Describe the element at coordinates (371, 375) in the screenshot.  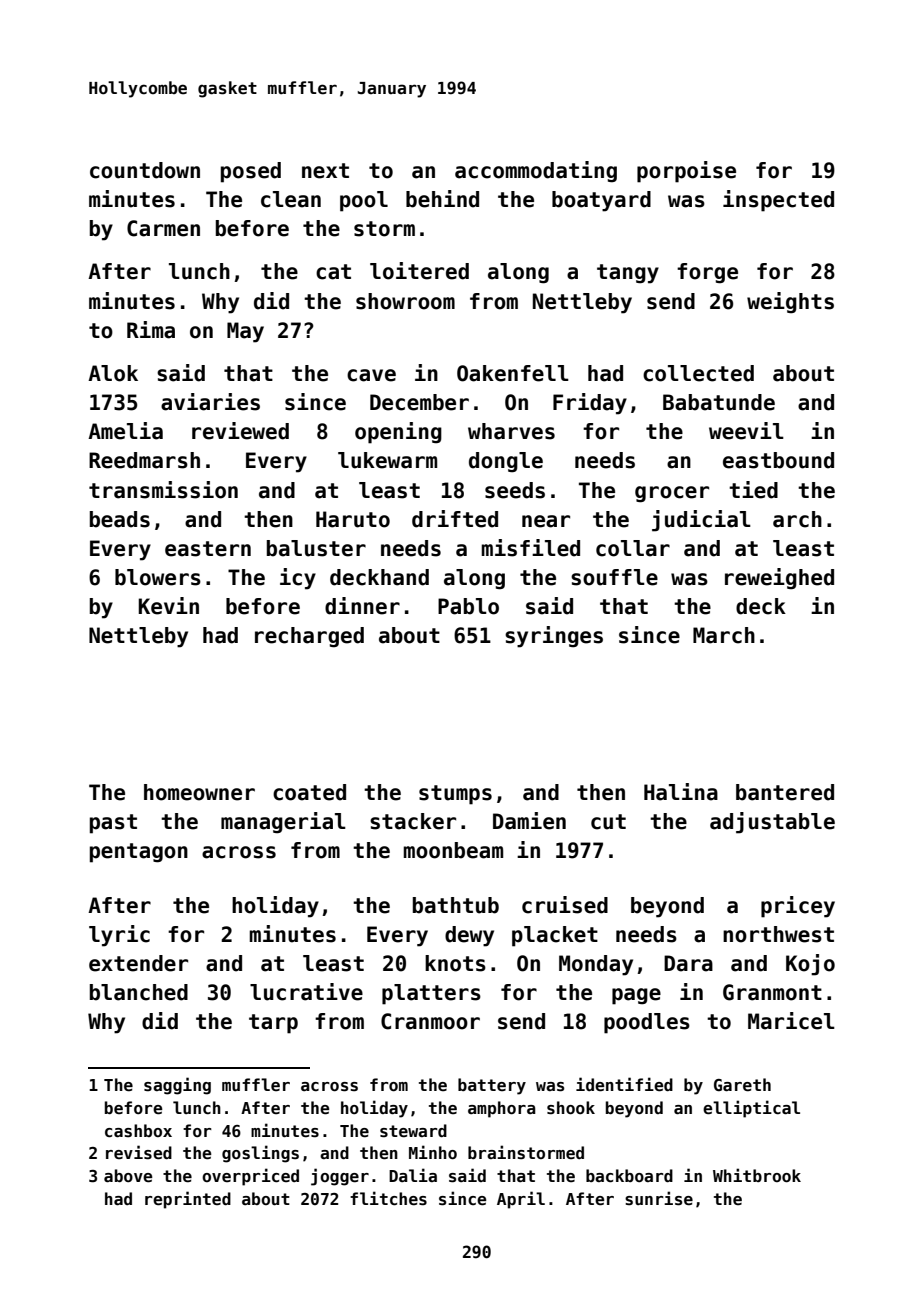
I see `cave` at that location.
